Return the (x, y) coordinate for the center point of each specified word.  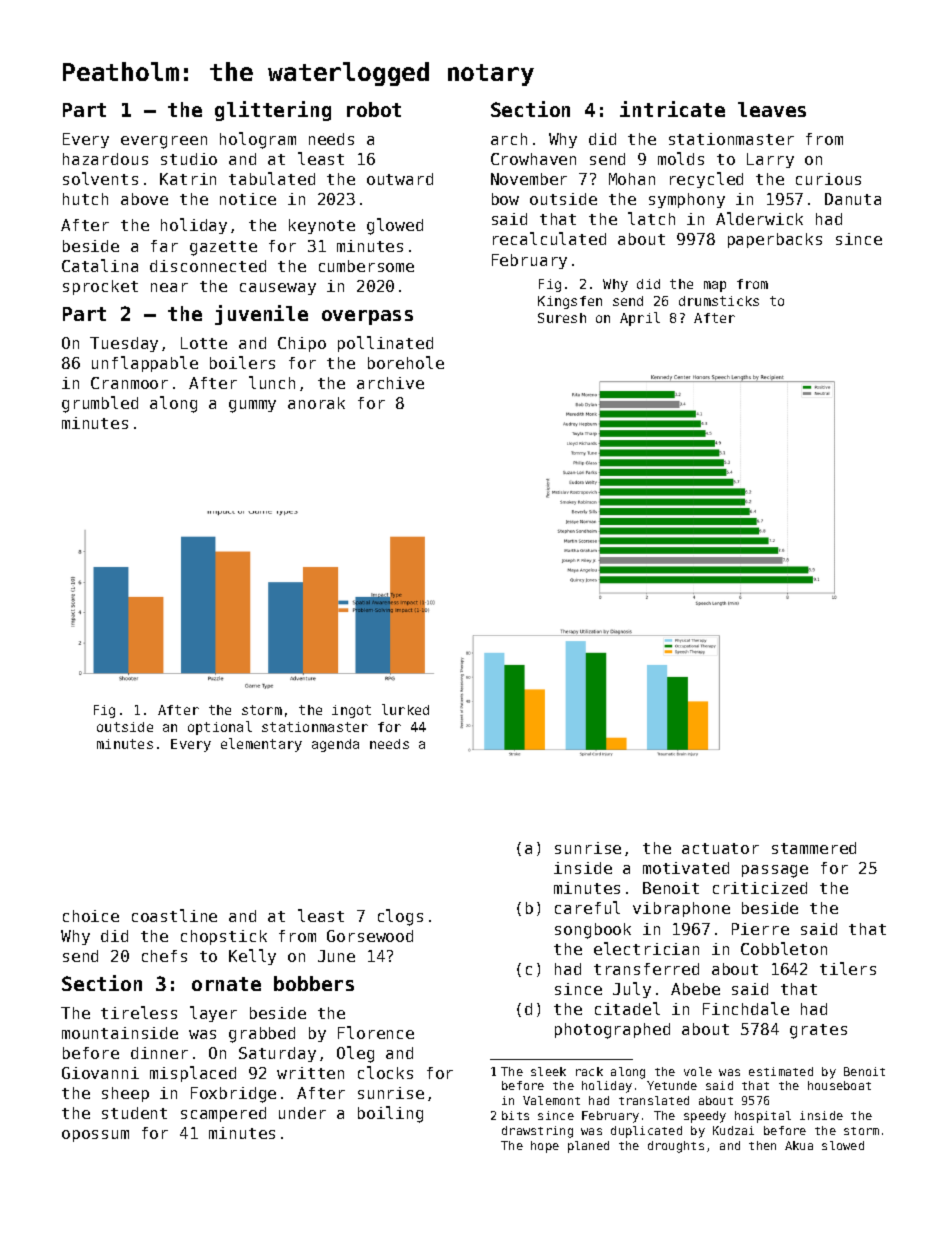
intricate (672, 109)
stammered (814, 848)
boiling (390, 1114)
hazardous (105, 159)
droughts (676, 1147)
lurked (405, 709)
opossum (95, 1136)
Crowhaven (533, 159)
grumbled (100, 404)
